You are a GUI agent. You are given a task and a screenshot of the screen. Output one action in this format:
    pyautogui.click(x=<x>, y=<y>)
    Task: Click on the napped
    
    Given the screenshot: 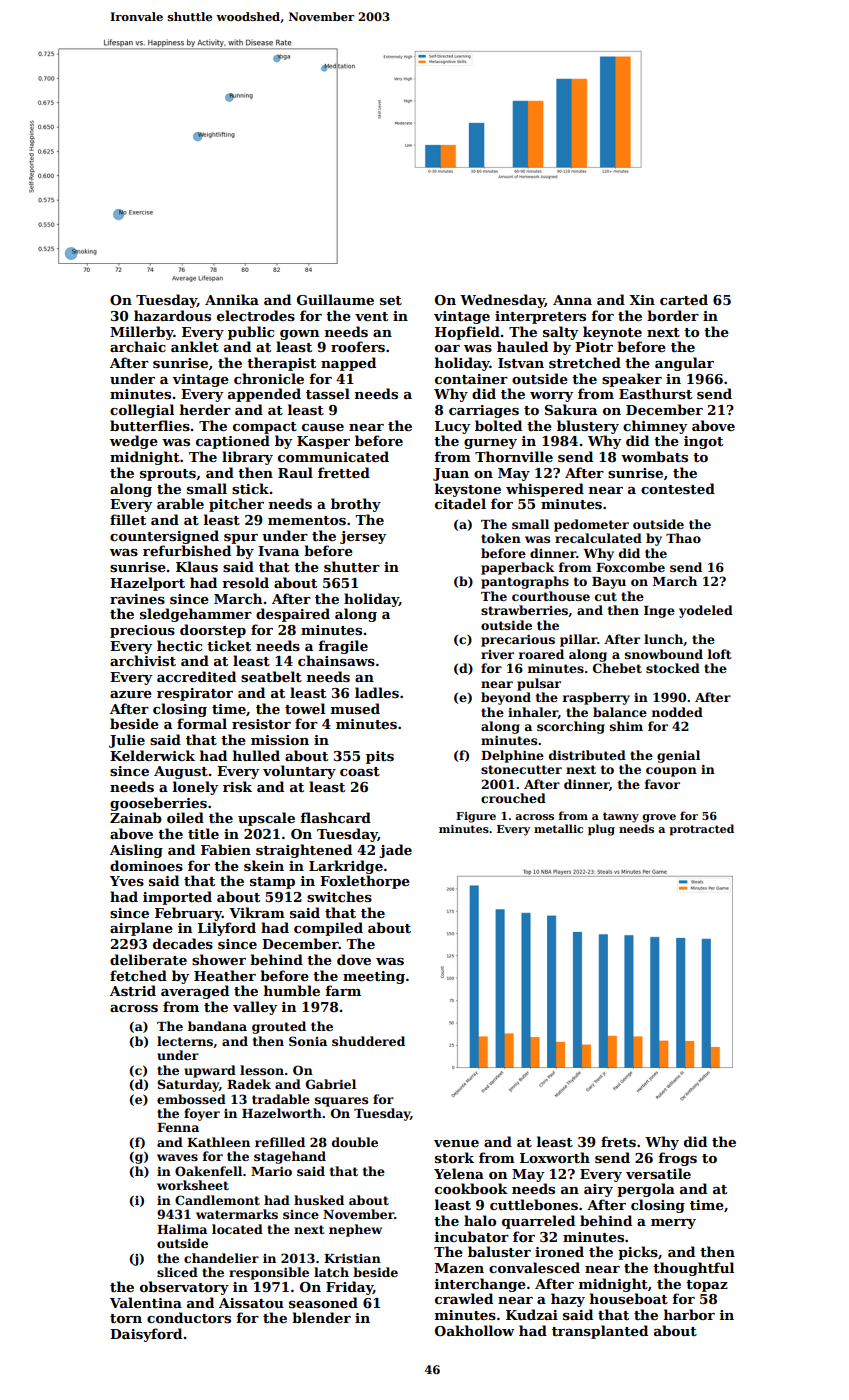 What is the action you would take?
    pyautogui.click(x=348, y=364)
